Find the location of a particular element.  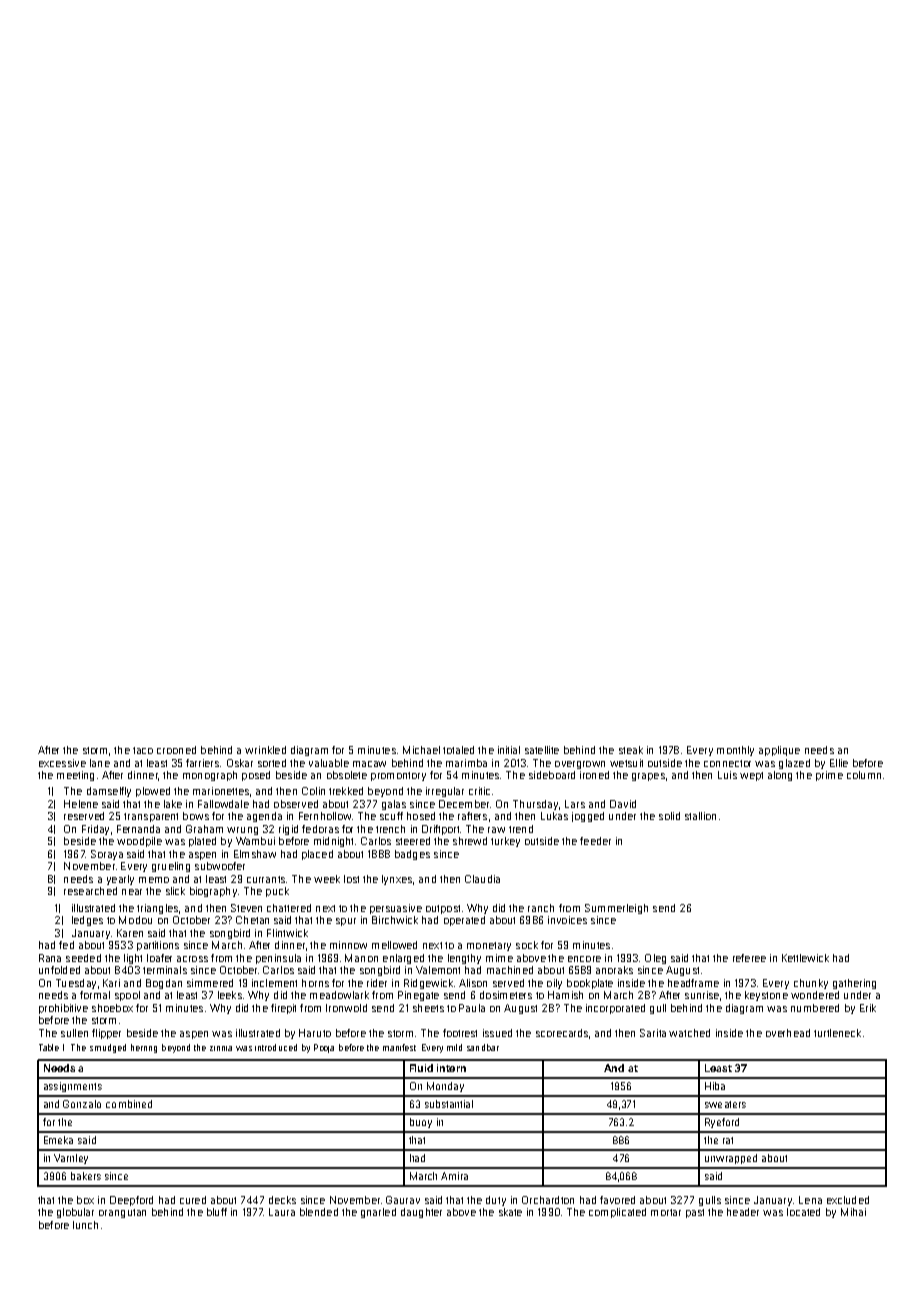

duty is located at coordinates (496, 1201).
